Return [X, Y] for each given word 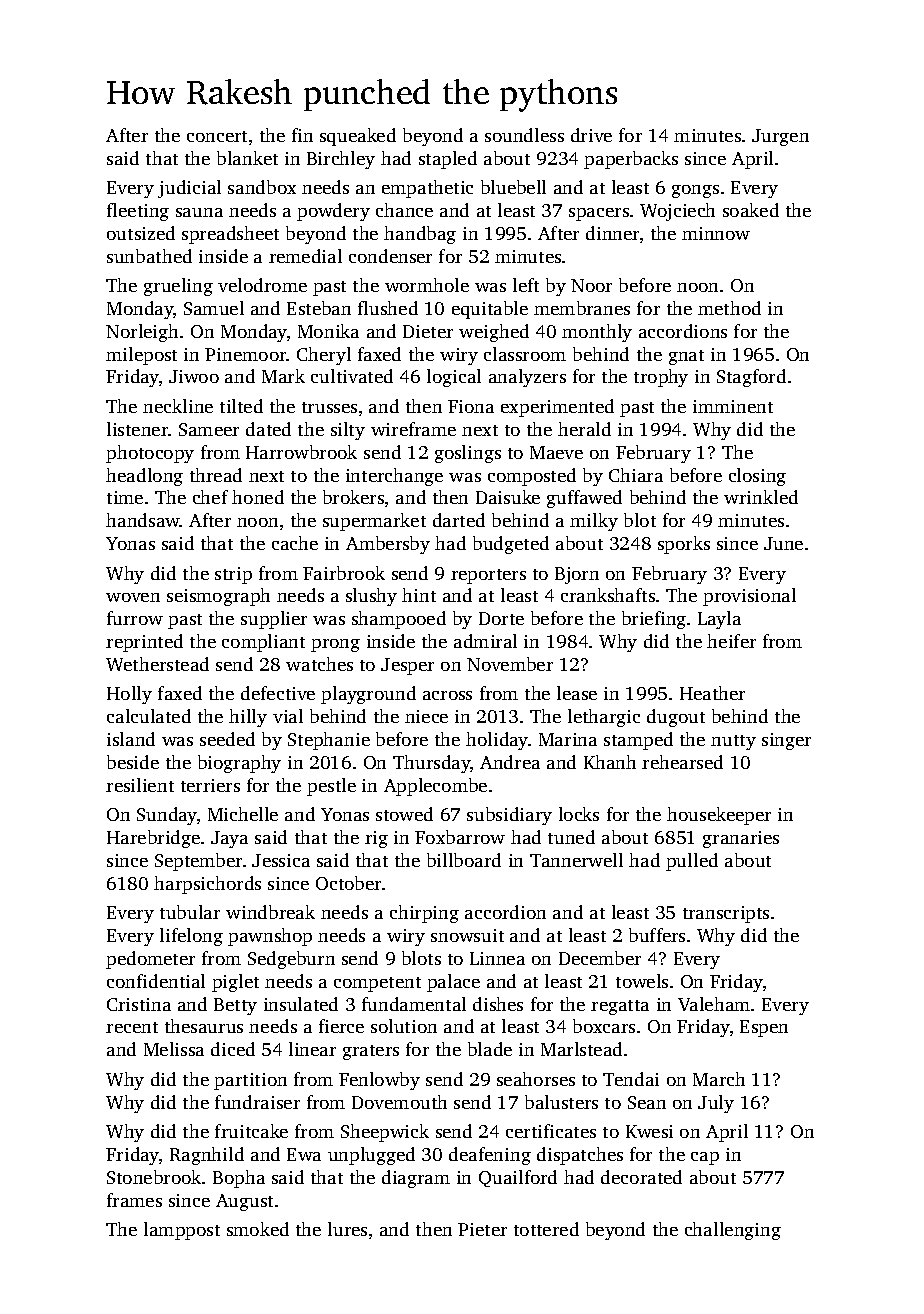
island [131, 739]
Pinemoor [246, 354]
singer [786, 741]
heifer [731, 641]
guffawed [584, 499]
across [447, 695]
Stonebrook [154, 1177]
